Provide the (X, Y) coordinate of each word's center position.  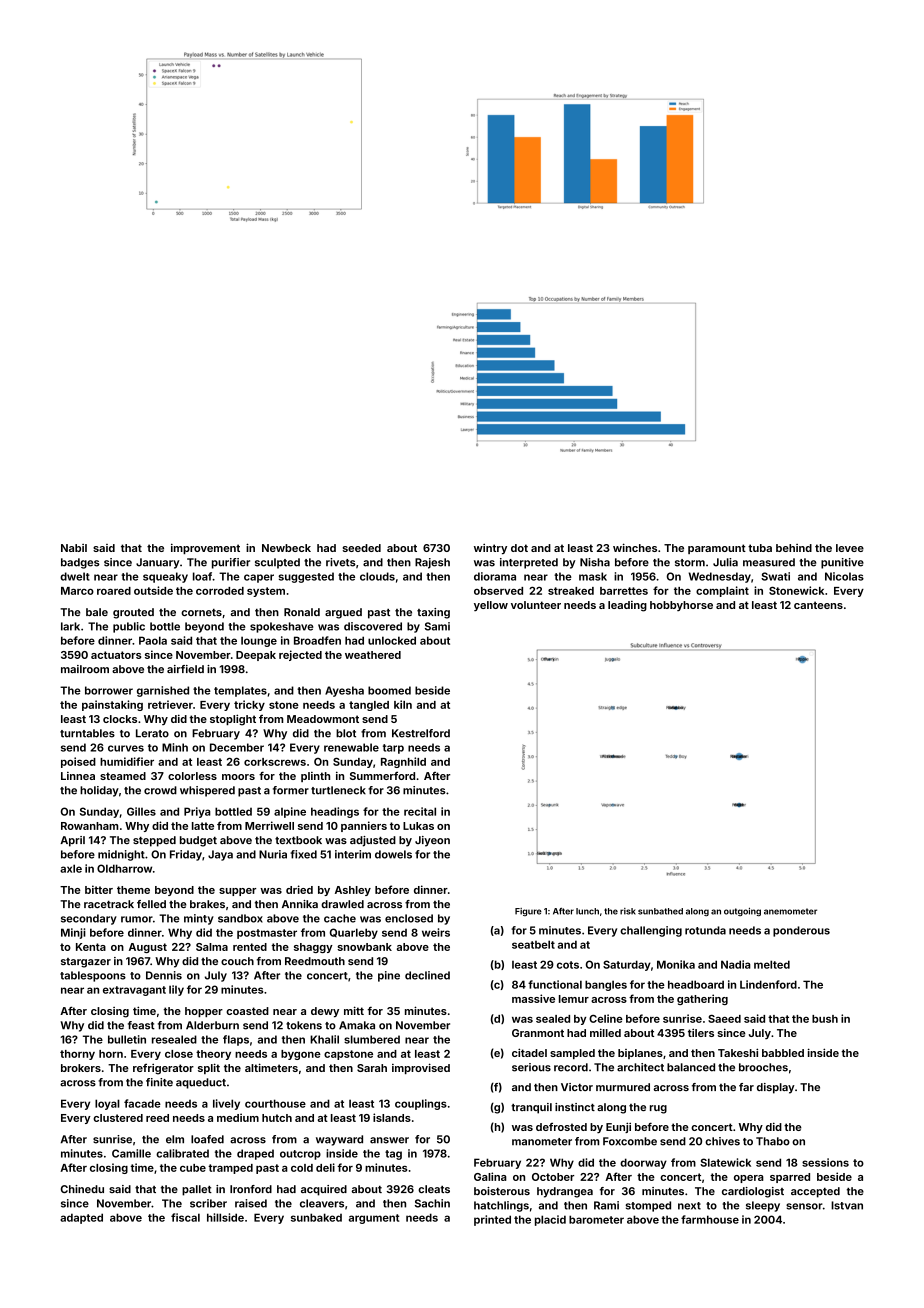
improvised (421, 1068)
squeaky (165, 577)
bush (825, 1019)
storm (690, 563)
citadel (529, 1052)
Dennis (164, 975)
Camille (131, 1153)
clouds (377, 576)
